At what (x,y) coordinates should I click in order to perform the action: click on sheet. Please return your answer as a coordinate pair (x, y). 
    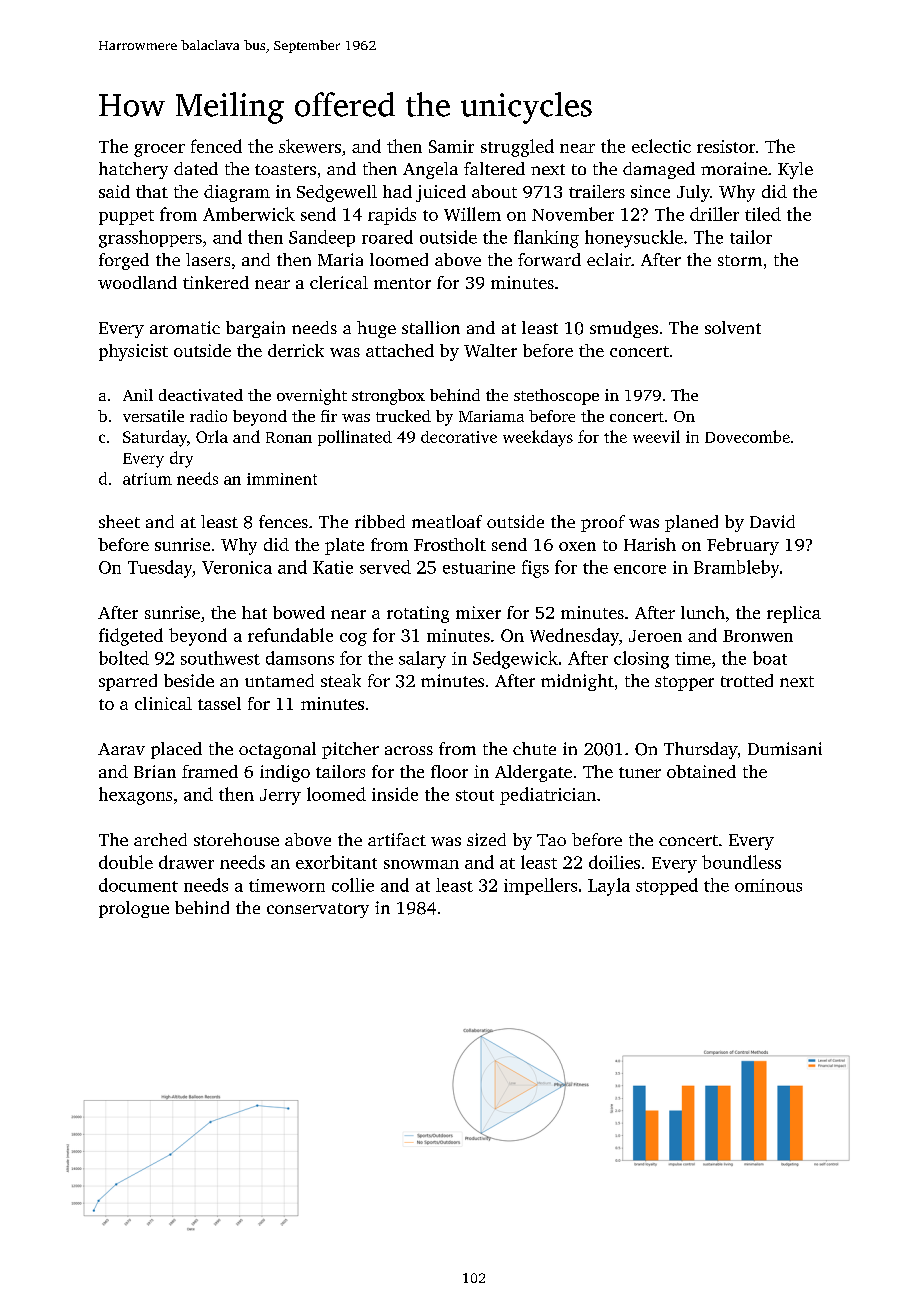
    Looking at the image, I should click on (119, 521).
